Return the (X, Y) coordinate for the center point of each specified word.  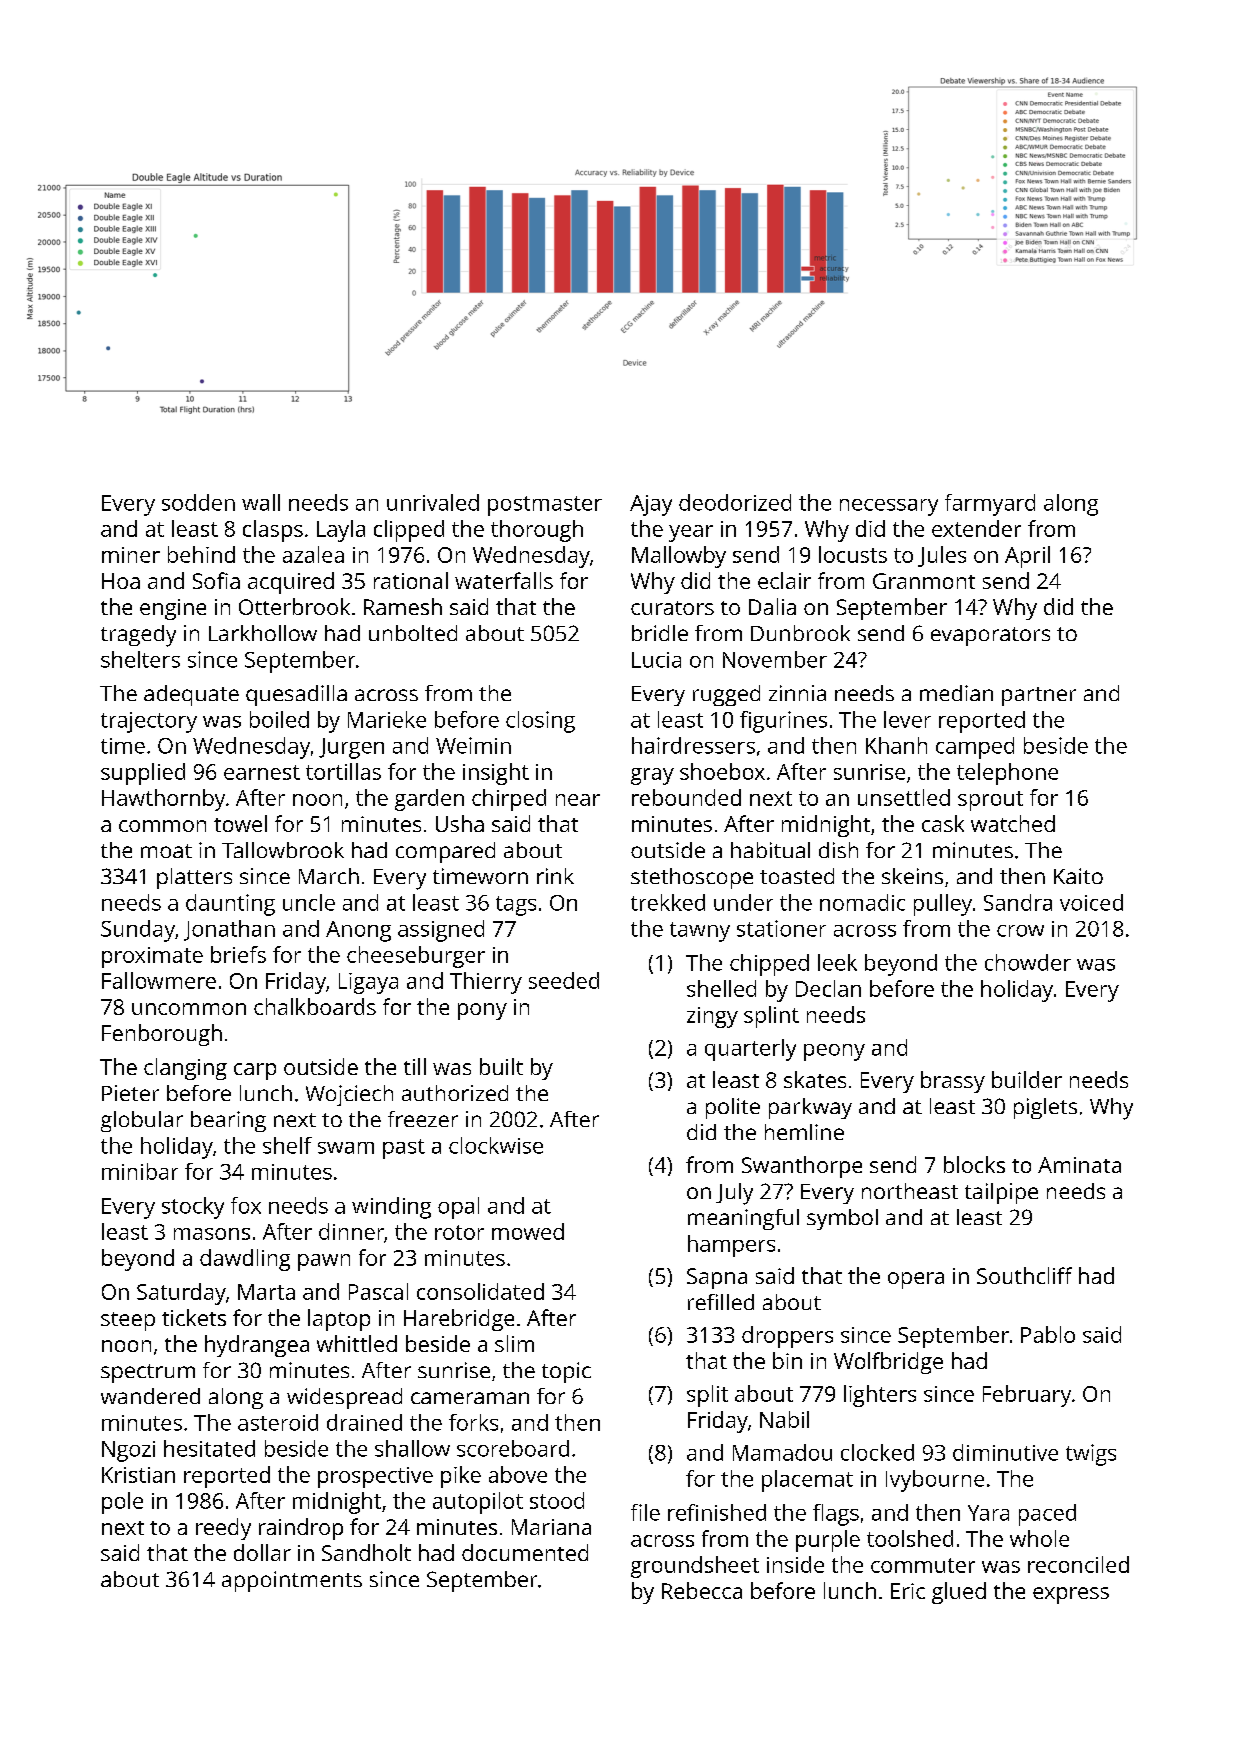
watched (1013, 823)
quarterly (750, 1050)
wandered (150, 1396)
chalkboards (315, 1006)
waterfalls (504, 580)
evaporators (990, 636)
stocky (193, 1208)
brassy (953, 1082)
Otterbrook (294, 606)
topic (566, 1372)
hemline (804, 1132)
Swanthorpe (802, 1167)
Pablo (1048, 1334)
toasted (797, 876)
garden (429, 800)
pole (122, 1503)
